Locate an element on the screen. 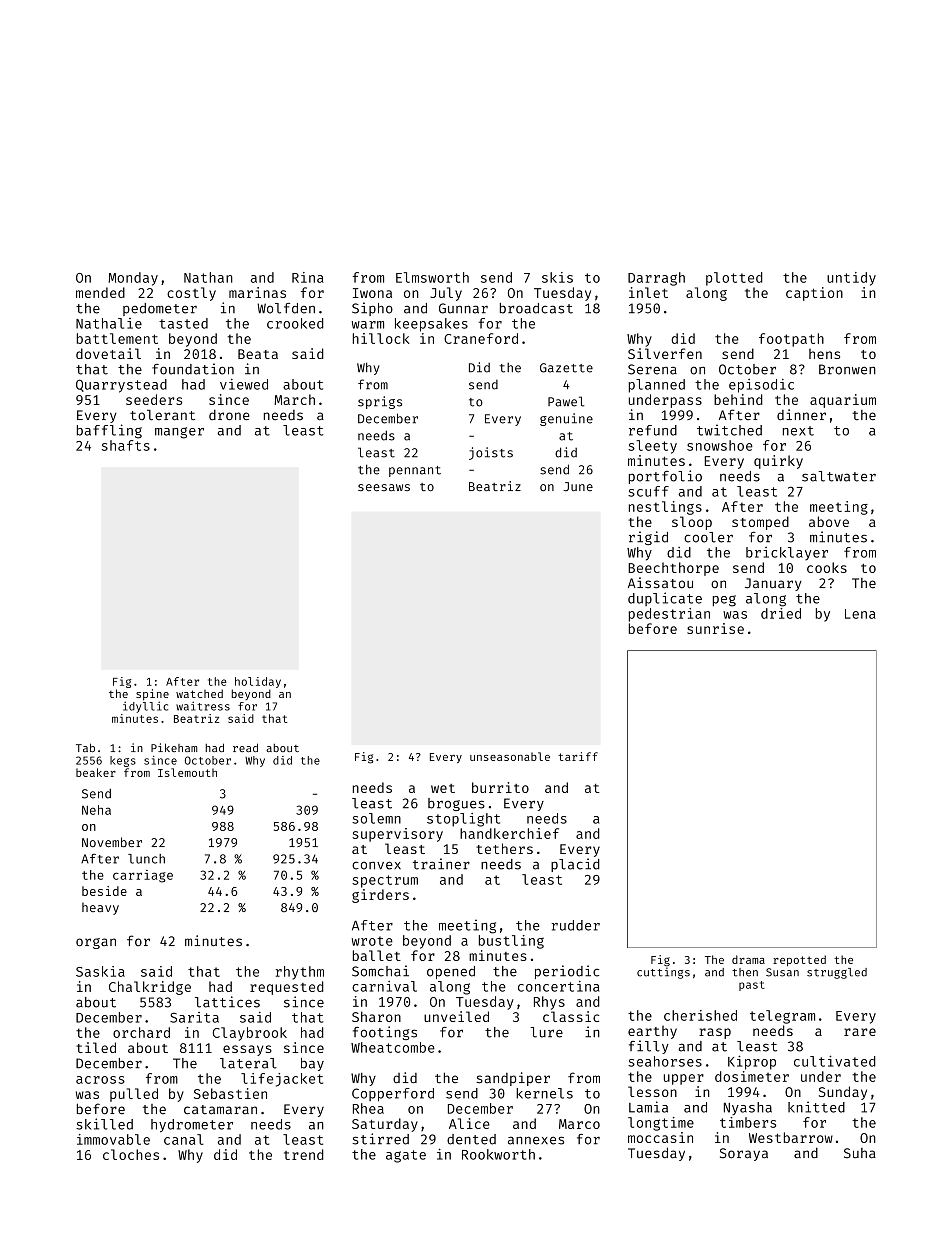 The width and height of the screenshot is (952, 1233). Beechthorpe is located at coordinates (673, 569).
